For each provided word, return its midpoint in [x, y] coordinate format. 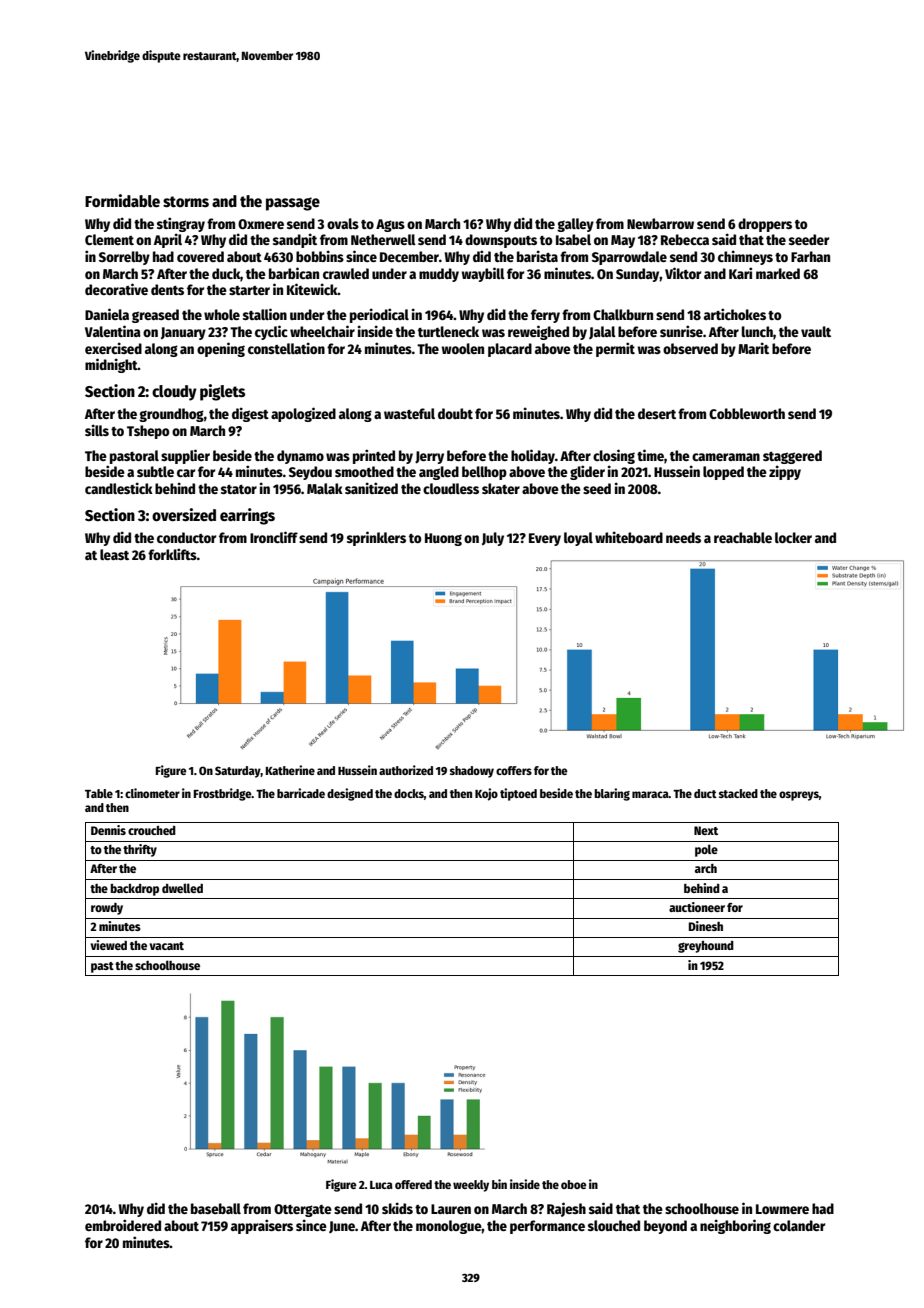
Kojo [486, 794]
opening [221, 349]
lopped [723, 473]
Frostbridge [223, 794]
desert [657, 413]
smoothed [364, 471]
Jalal [602, 332]
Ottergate [303, 1210]
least [114, 554]
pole [706, 850]
